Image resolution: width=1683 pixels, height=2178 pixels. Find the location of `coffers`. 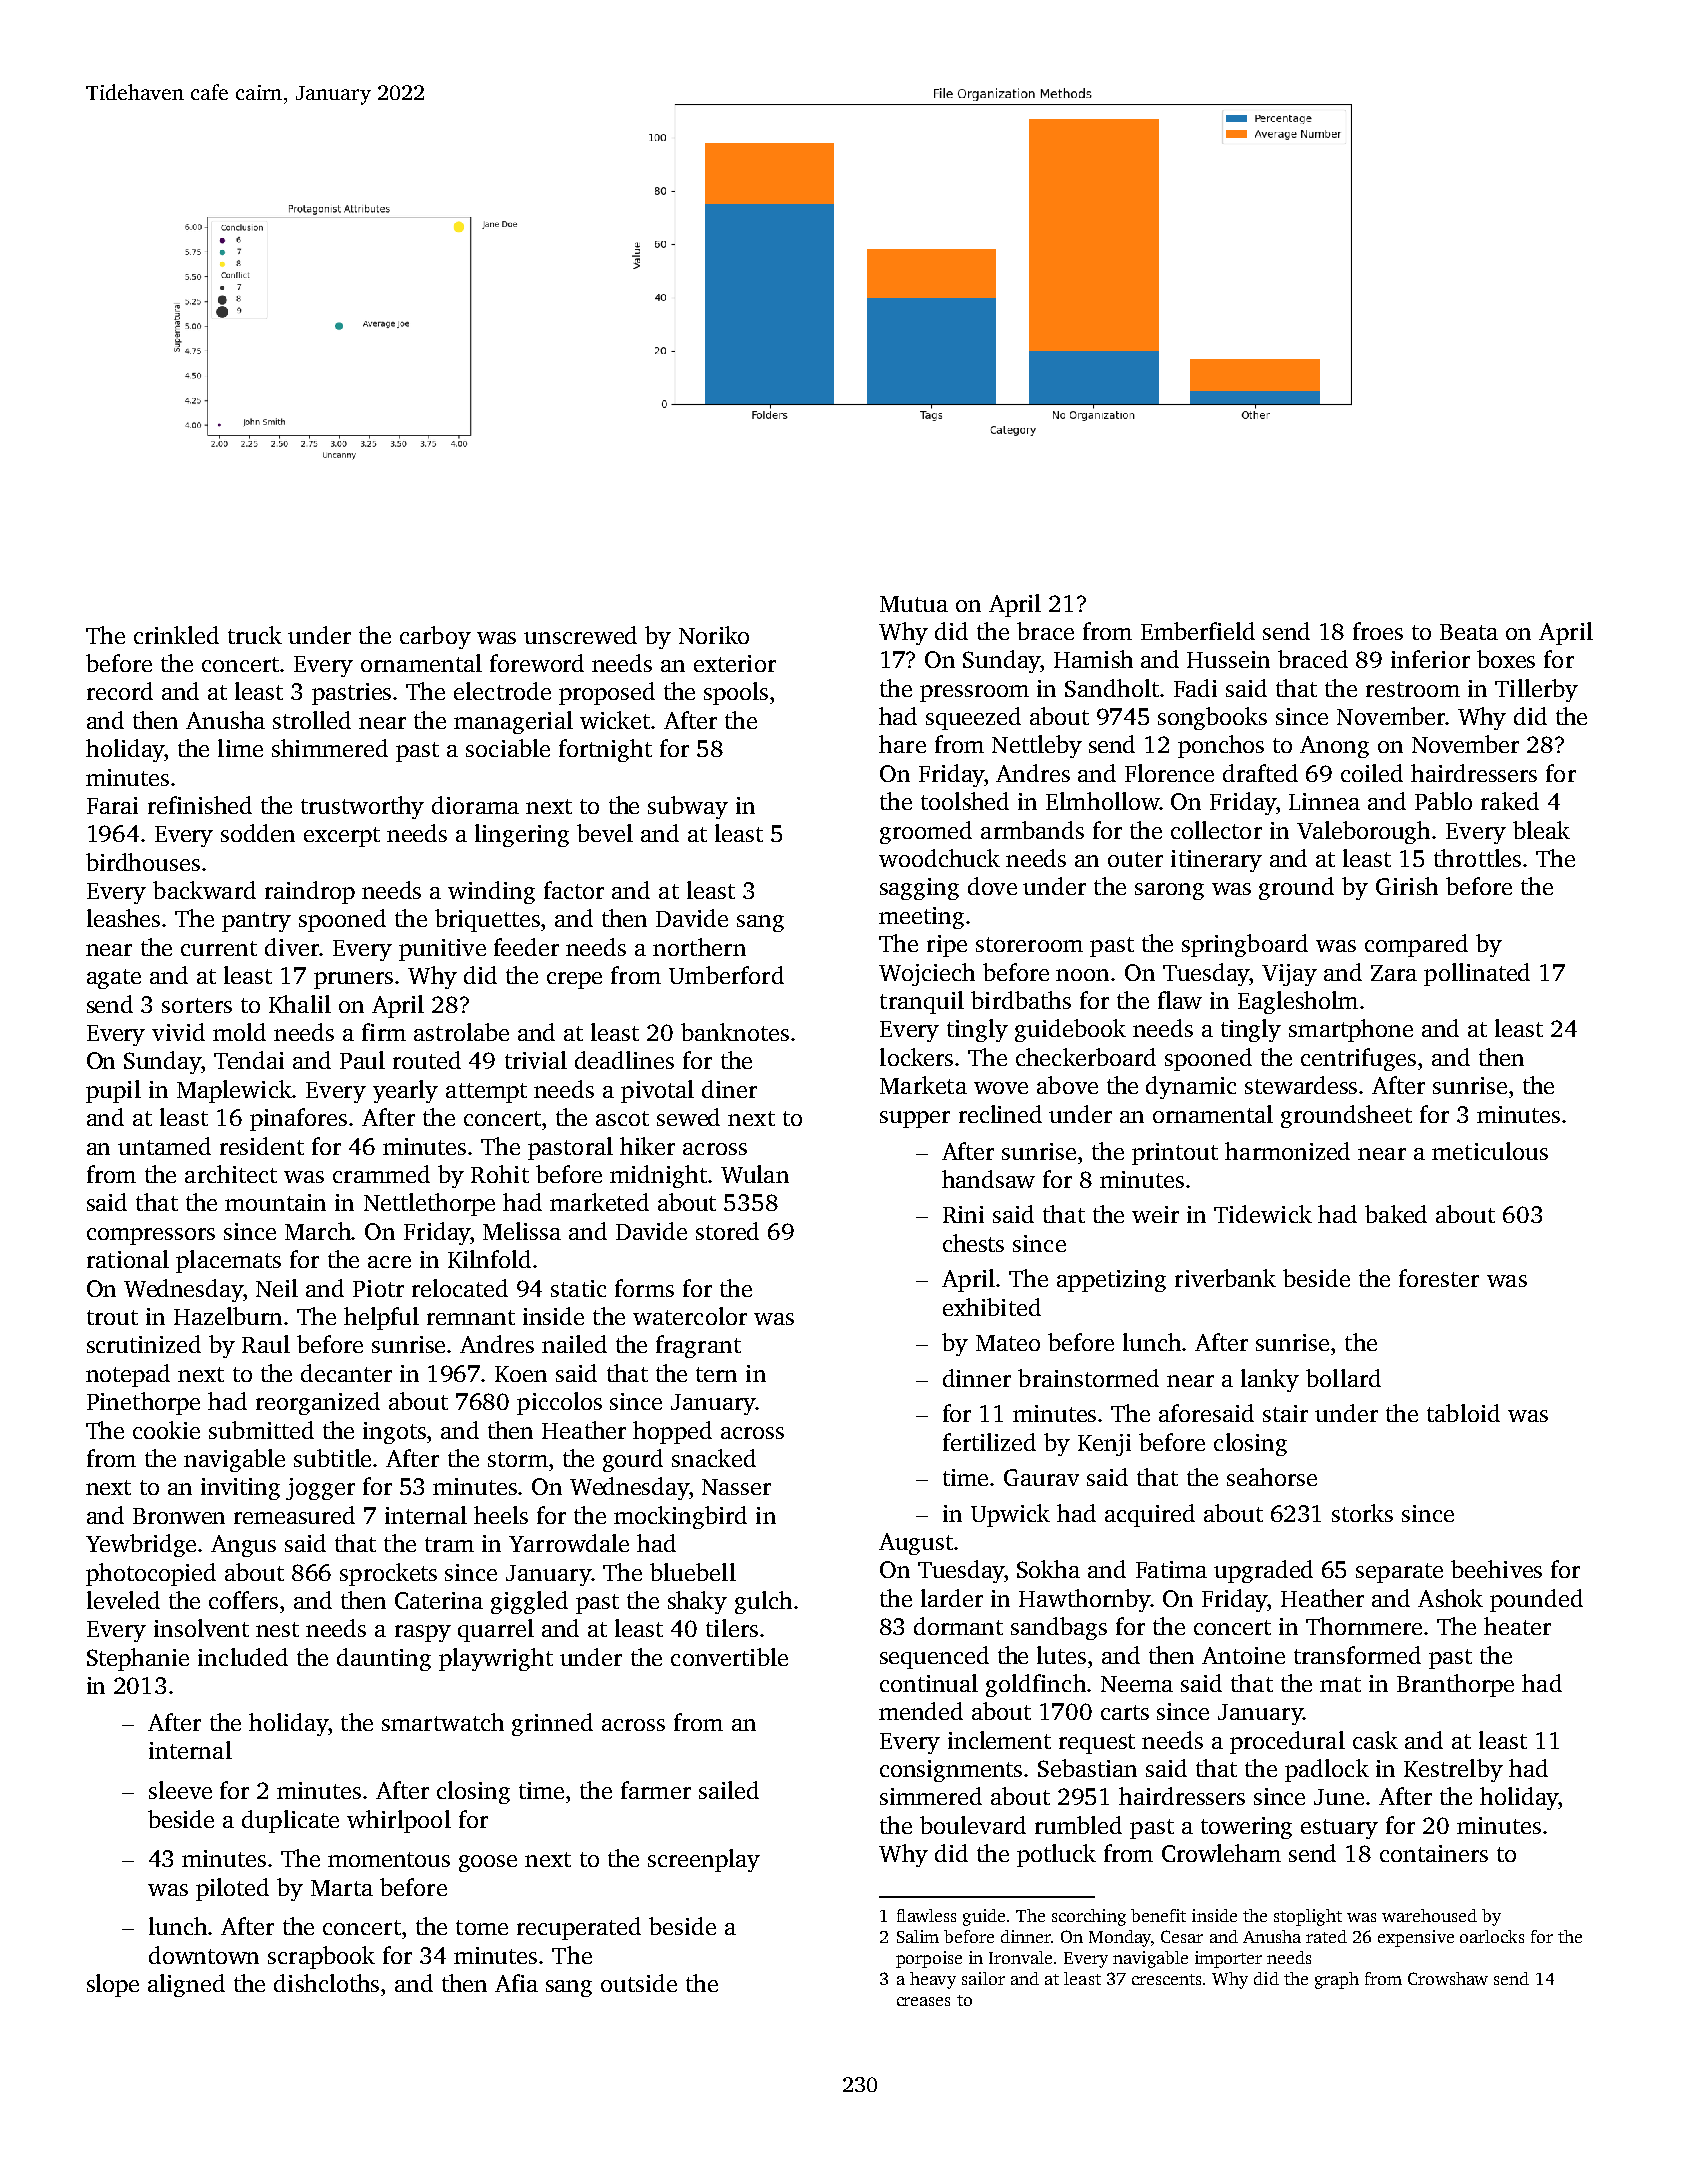

coffers is located at coordinates (243, 1600).
